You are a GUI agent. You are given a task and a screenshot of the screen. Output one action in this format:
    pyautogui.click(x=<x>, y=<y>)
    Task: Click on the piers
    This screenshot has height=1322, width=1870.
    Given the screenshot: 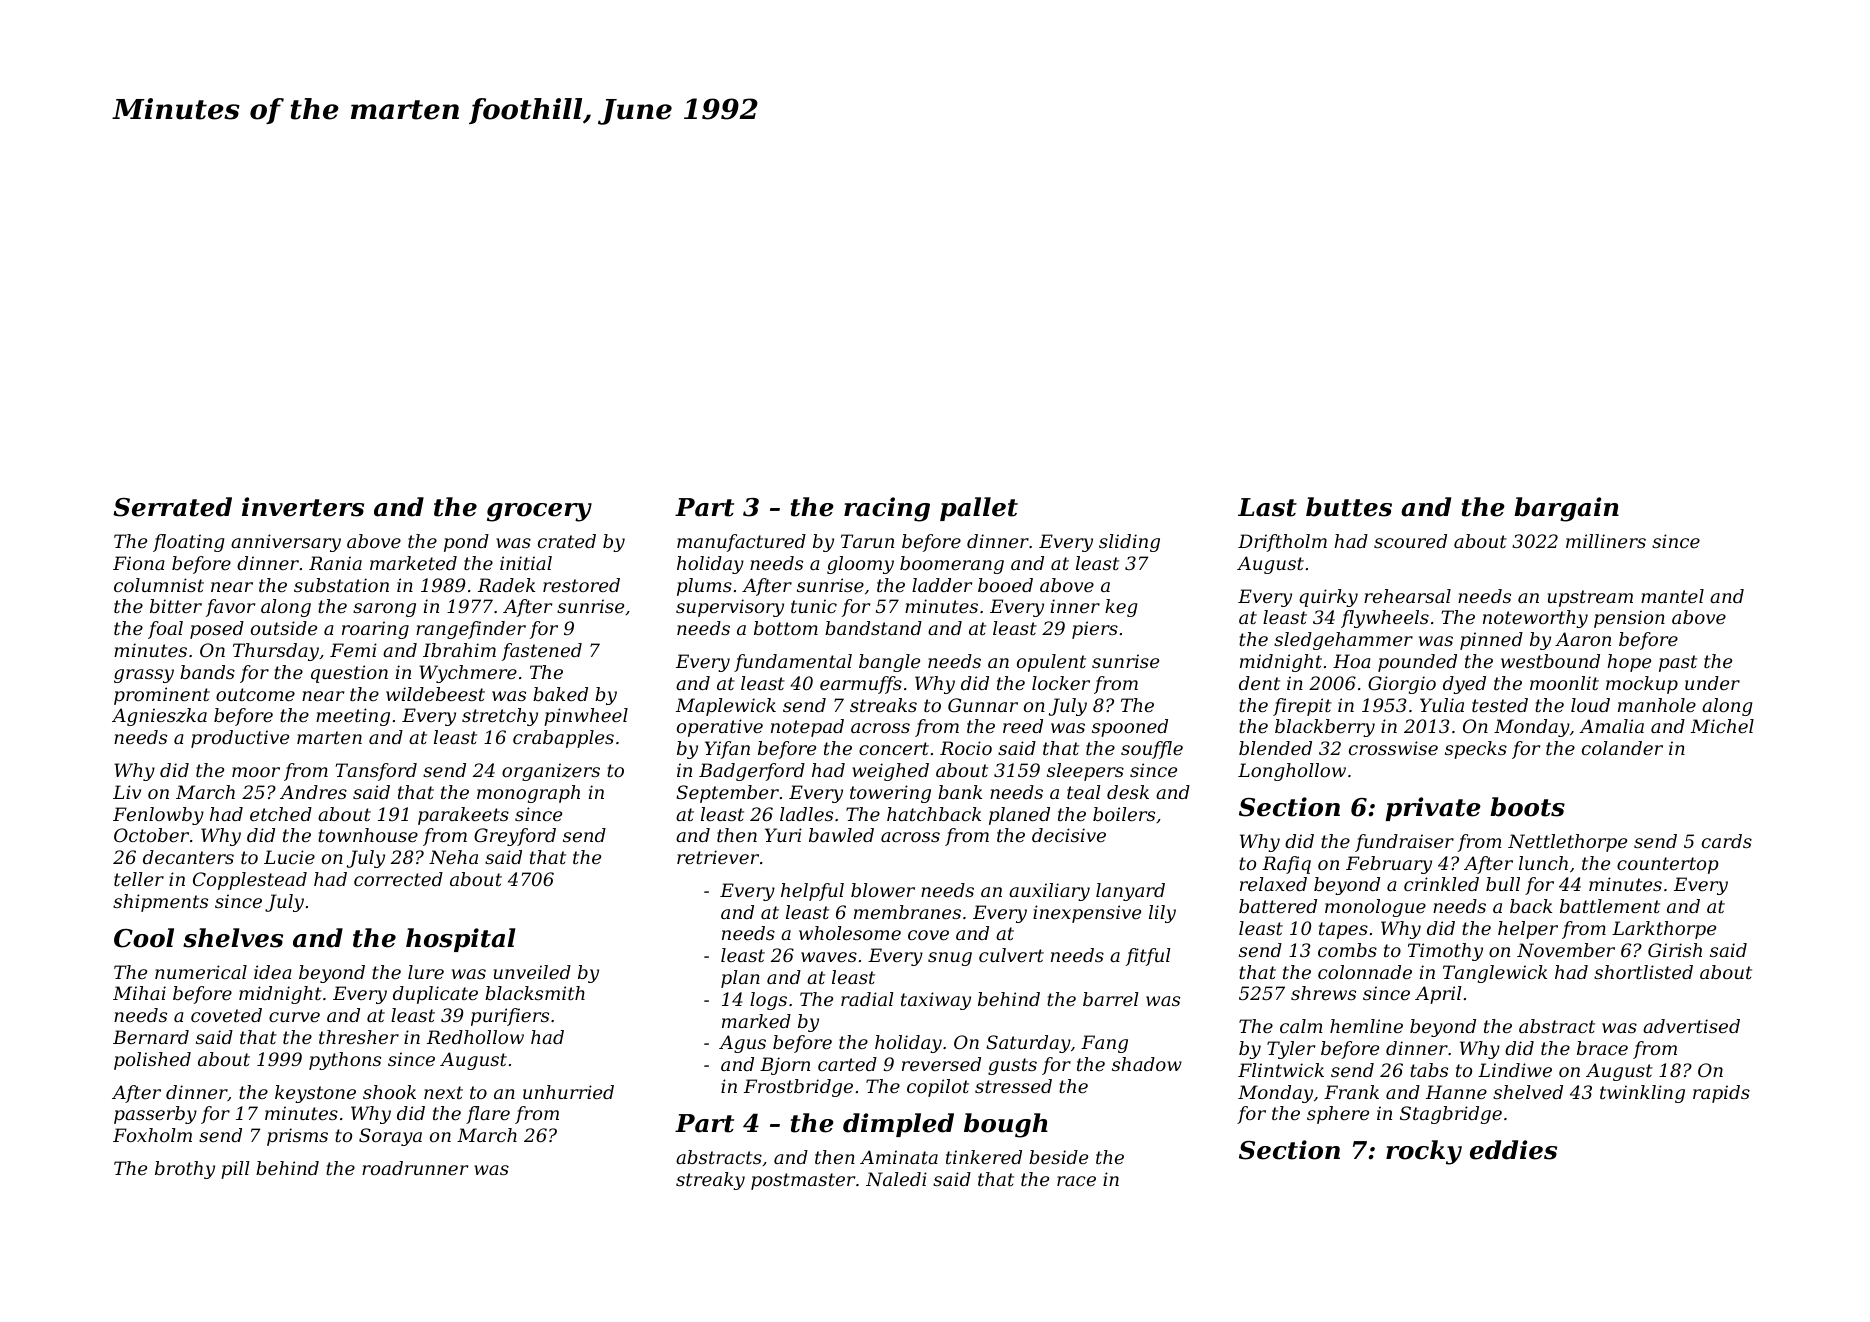 What is the action you would take?
    pyautogui.click(x=1095, y=630)
